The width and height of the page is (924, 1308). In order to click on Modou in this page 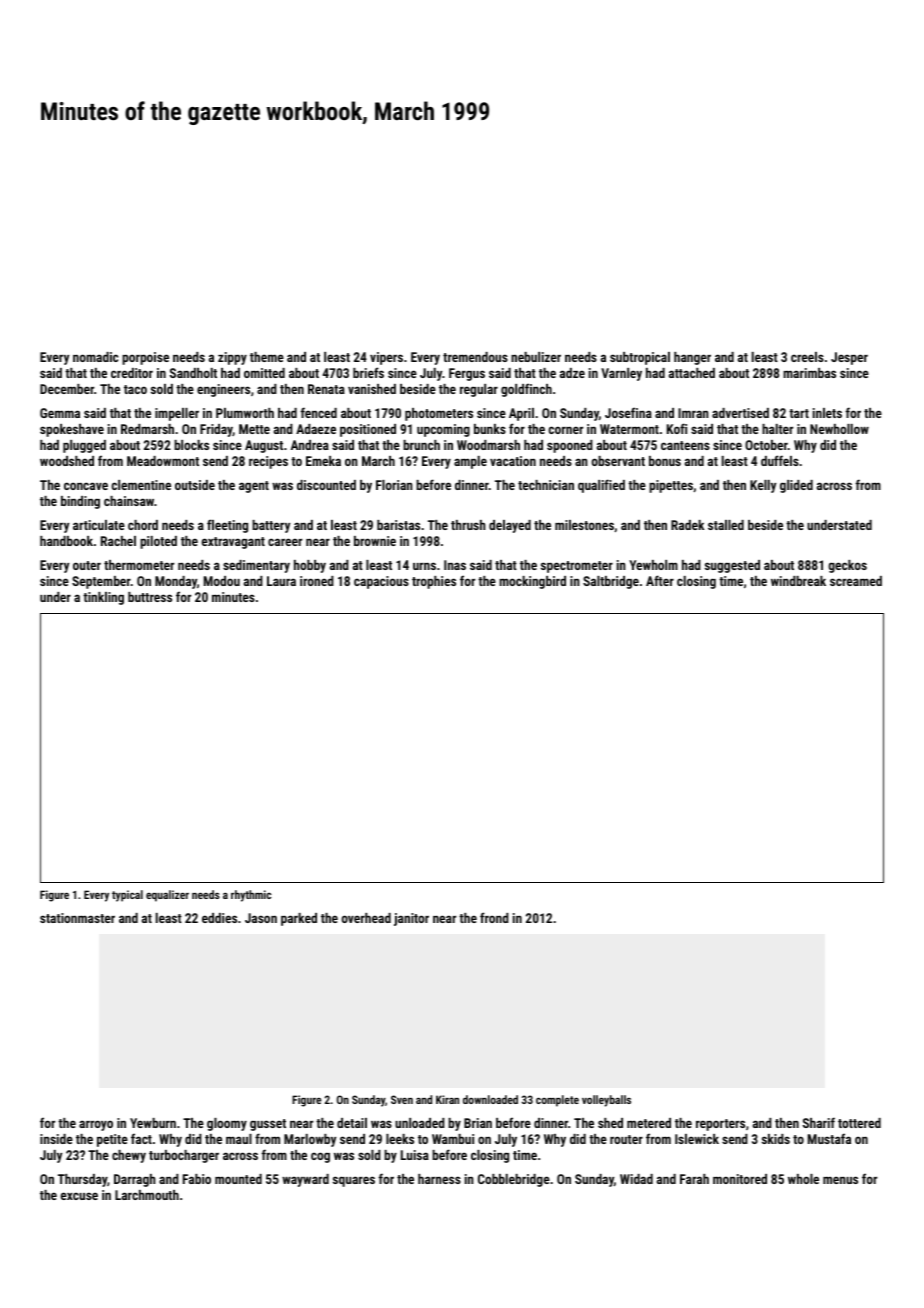, I will do `click(222, 581)`.
